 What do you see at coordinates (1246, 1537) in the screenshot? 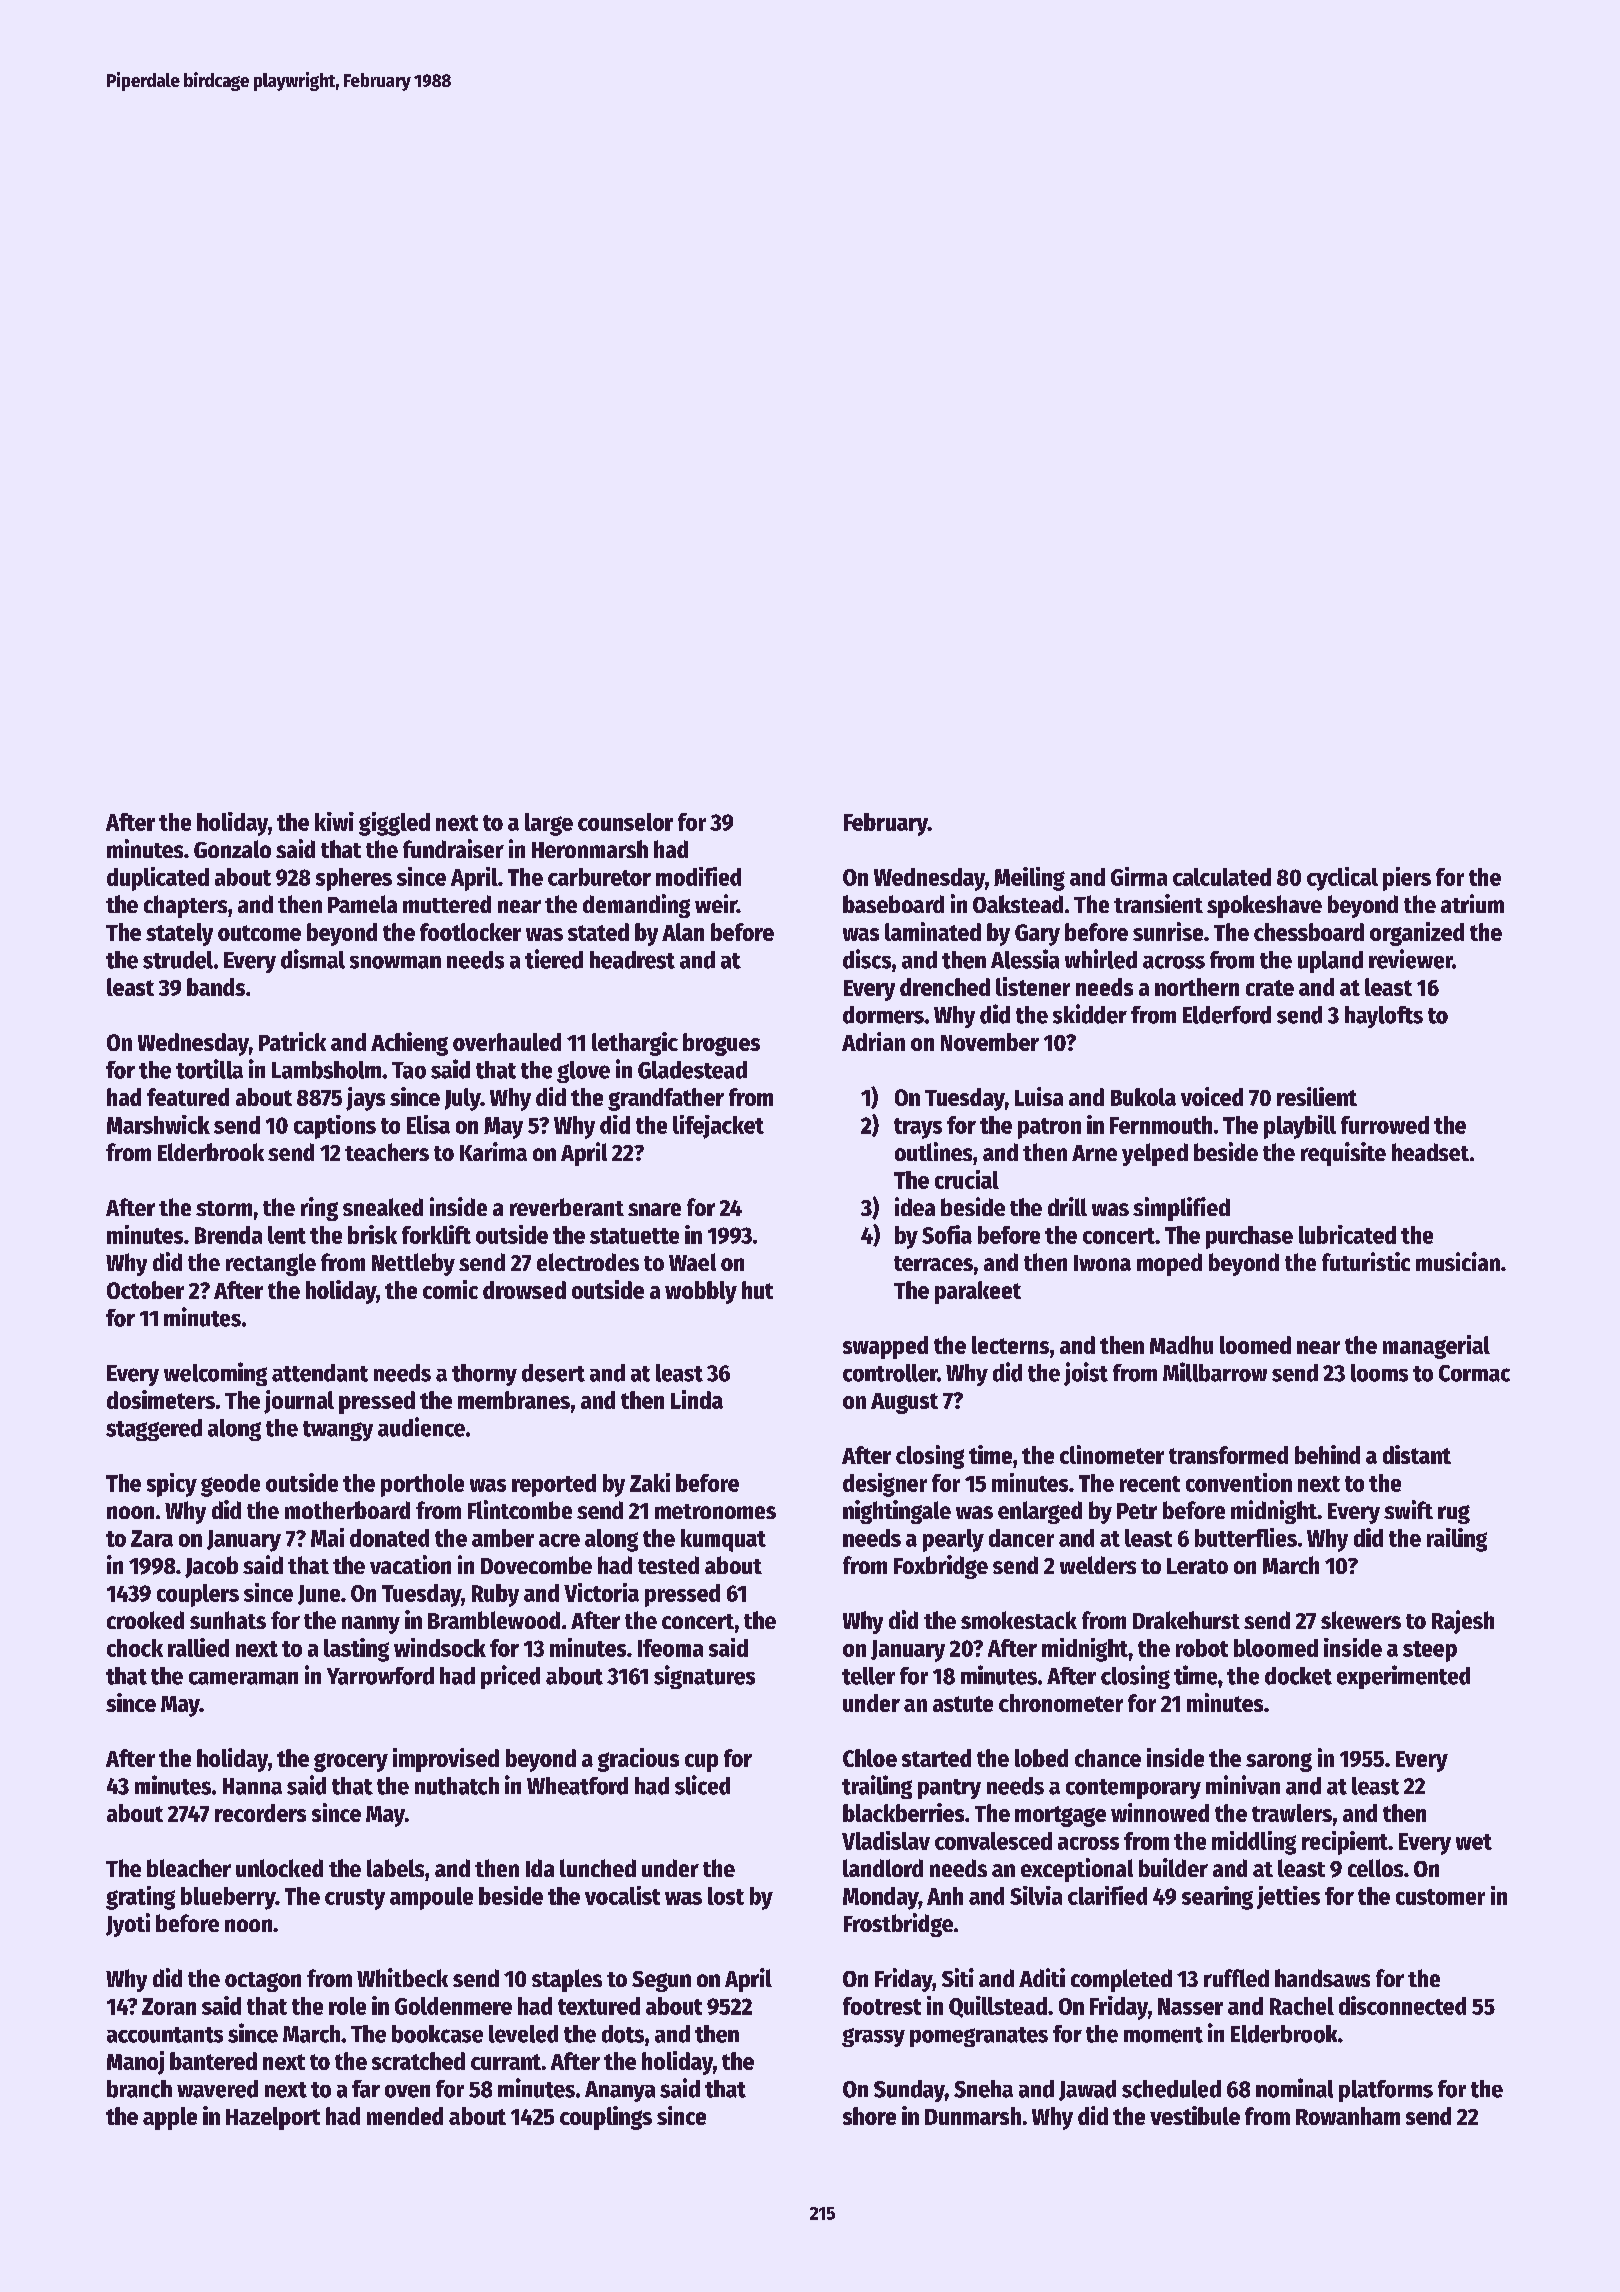
I see `butterflies` at bounding box center [1246, 1537].
